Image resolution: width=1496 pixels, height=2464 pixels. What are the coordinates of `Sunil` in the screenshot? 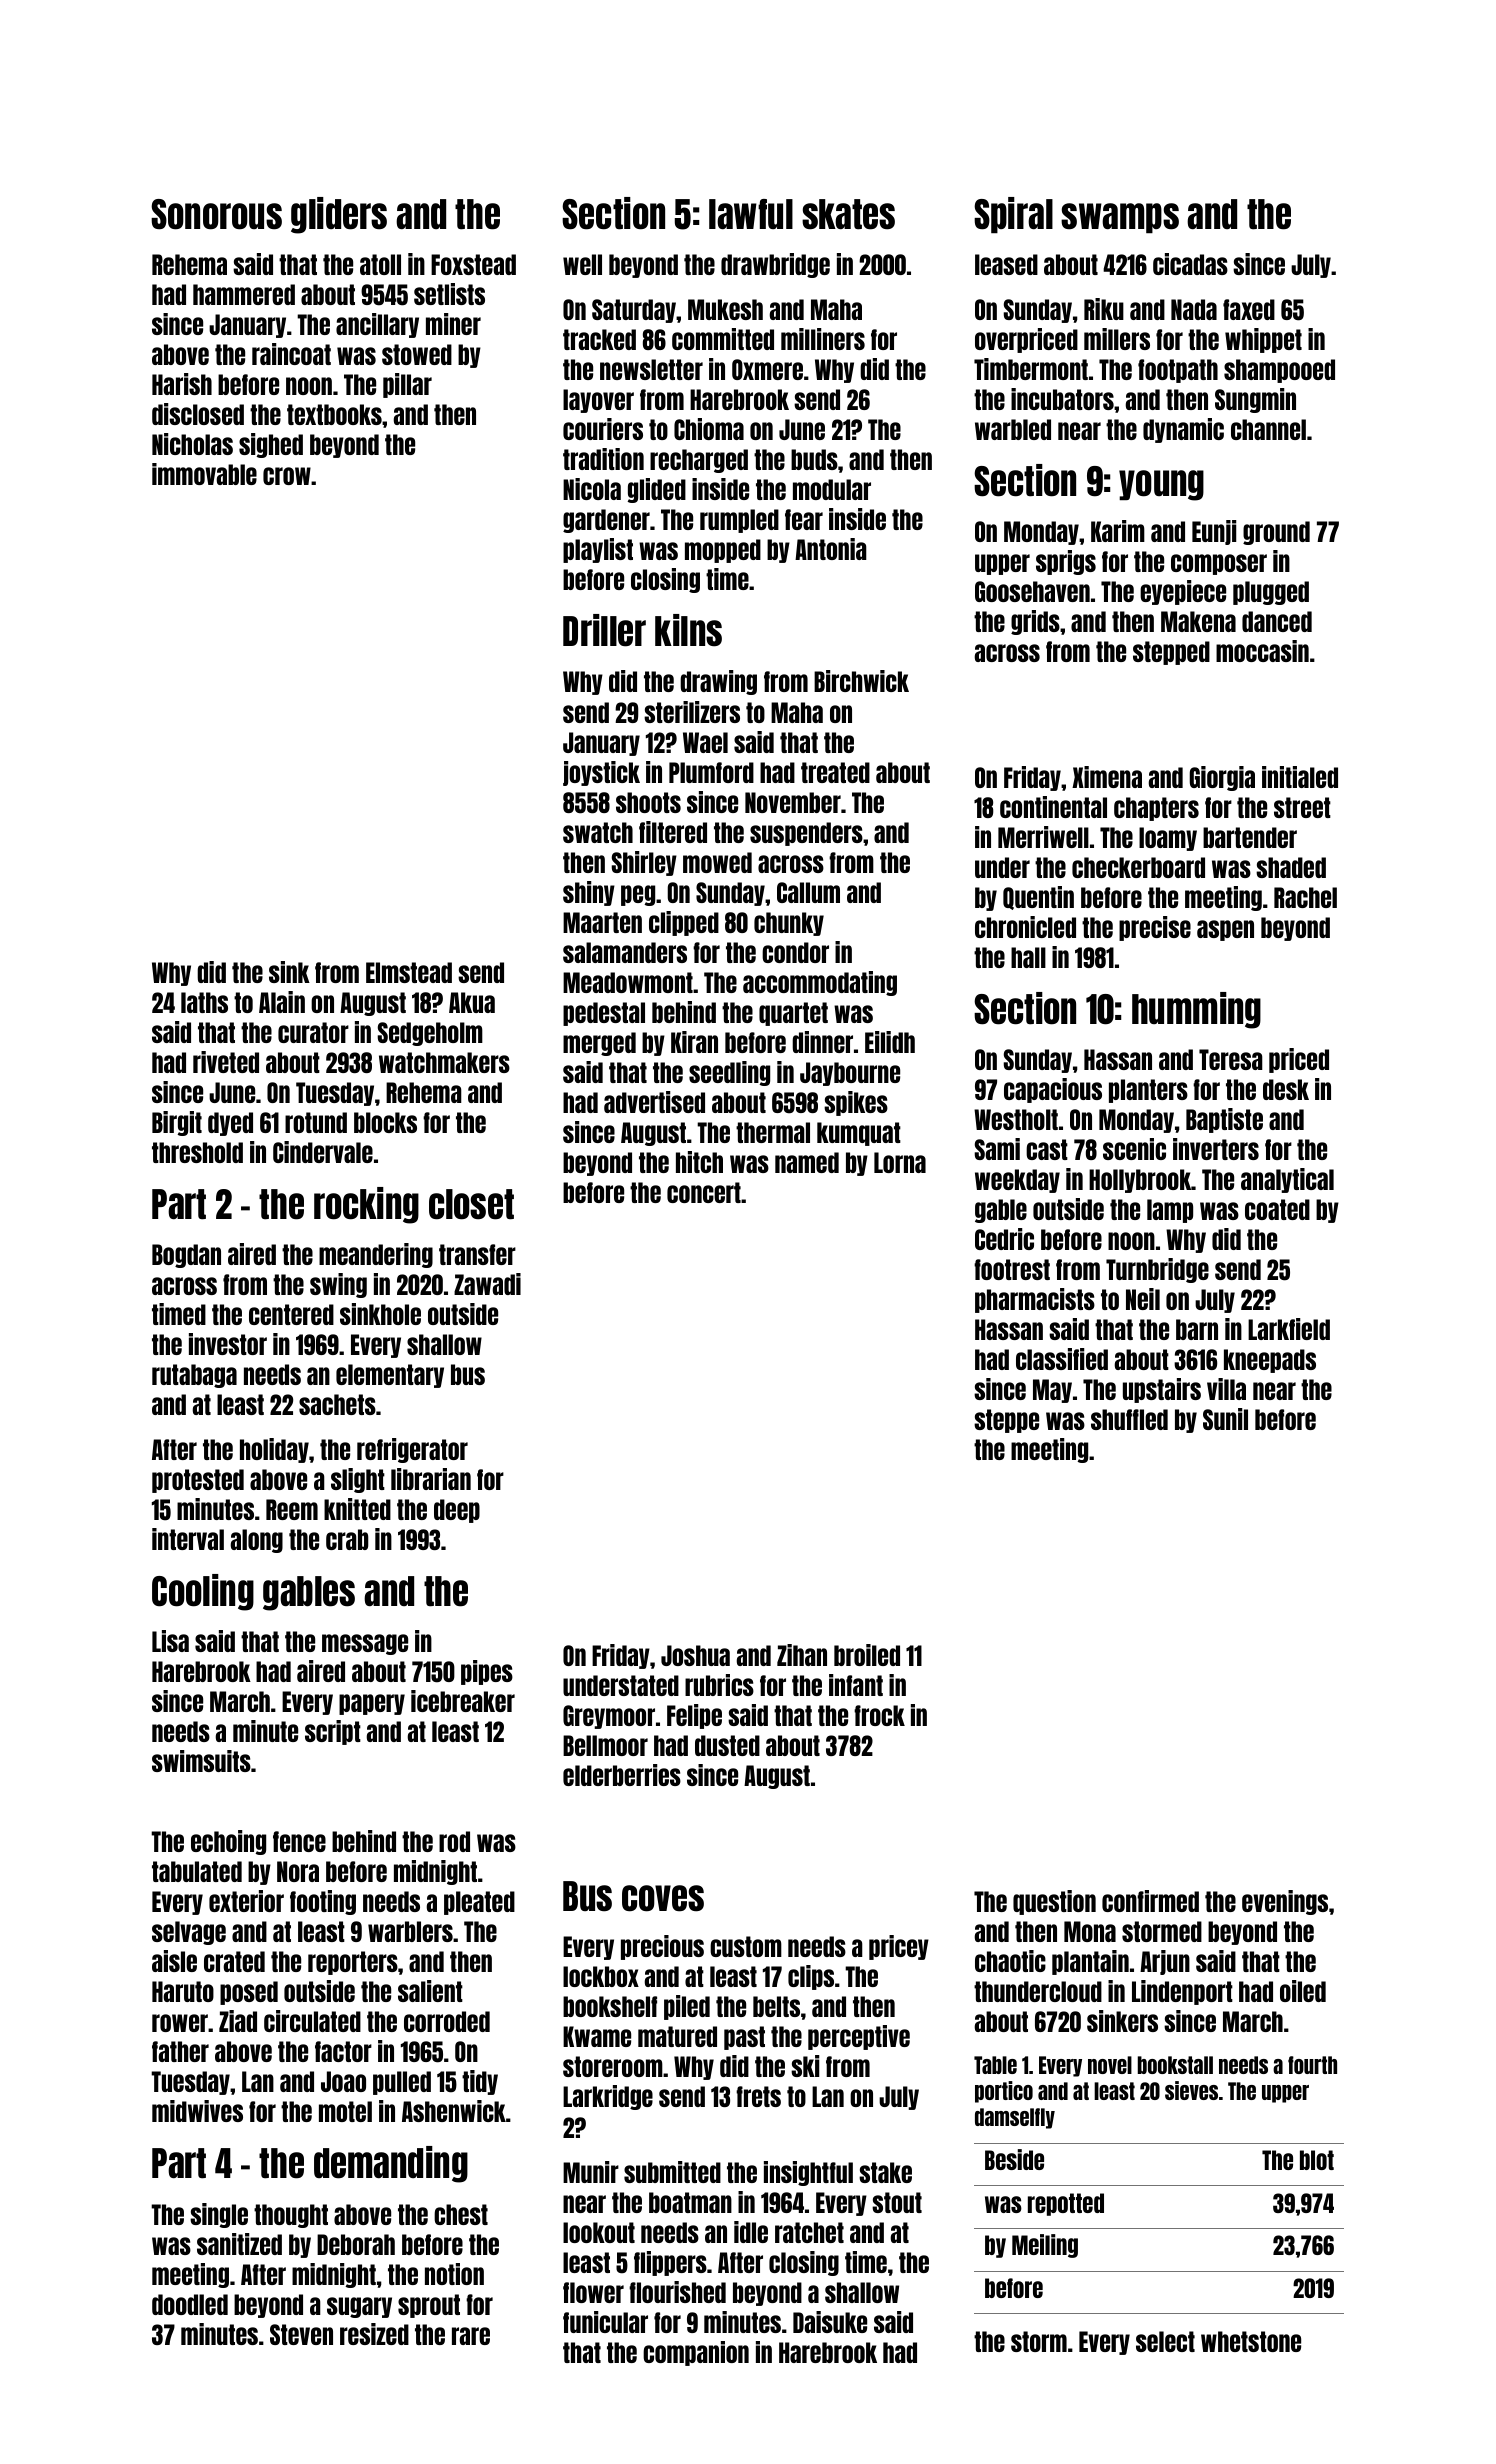 It's located at (1225, 1419).
